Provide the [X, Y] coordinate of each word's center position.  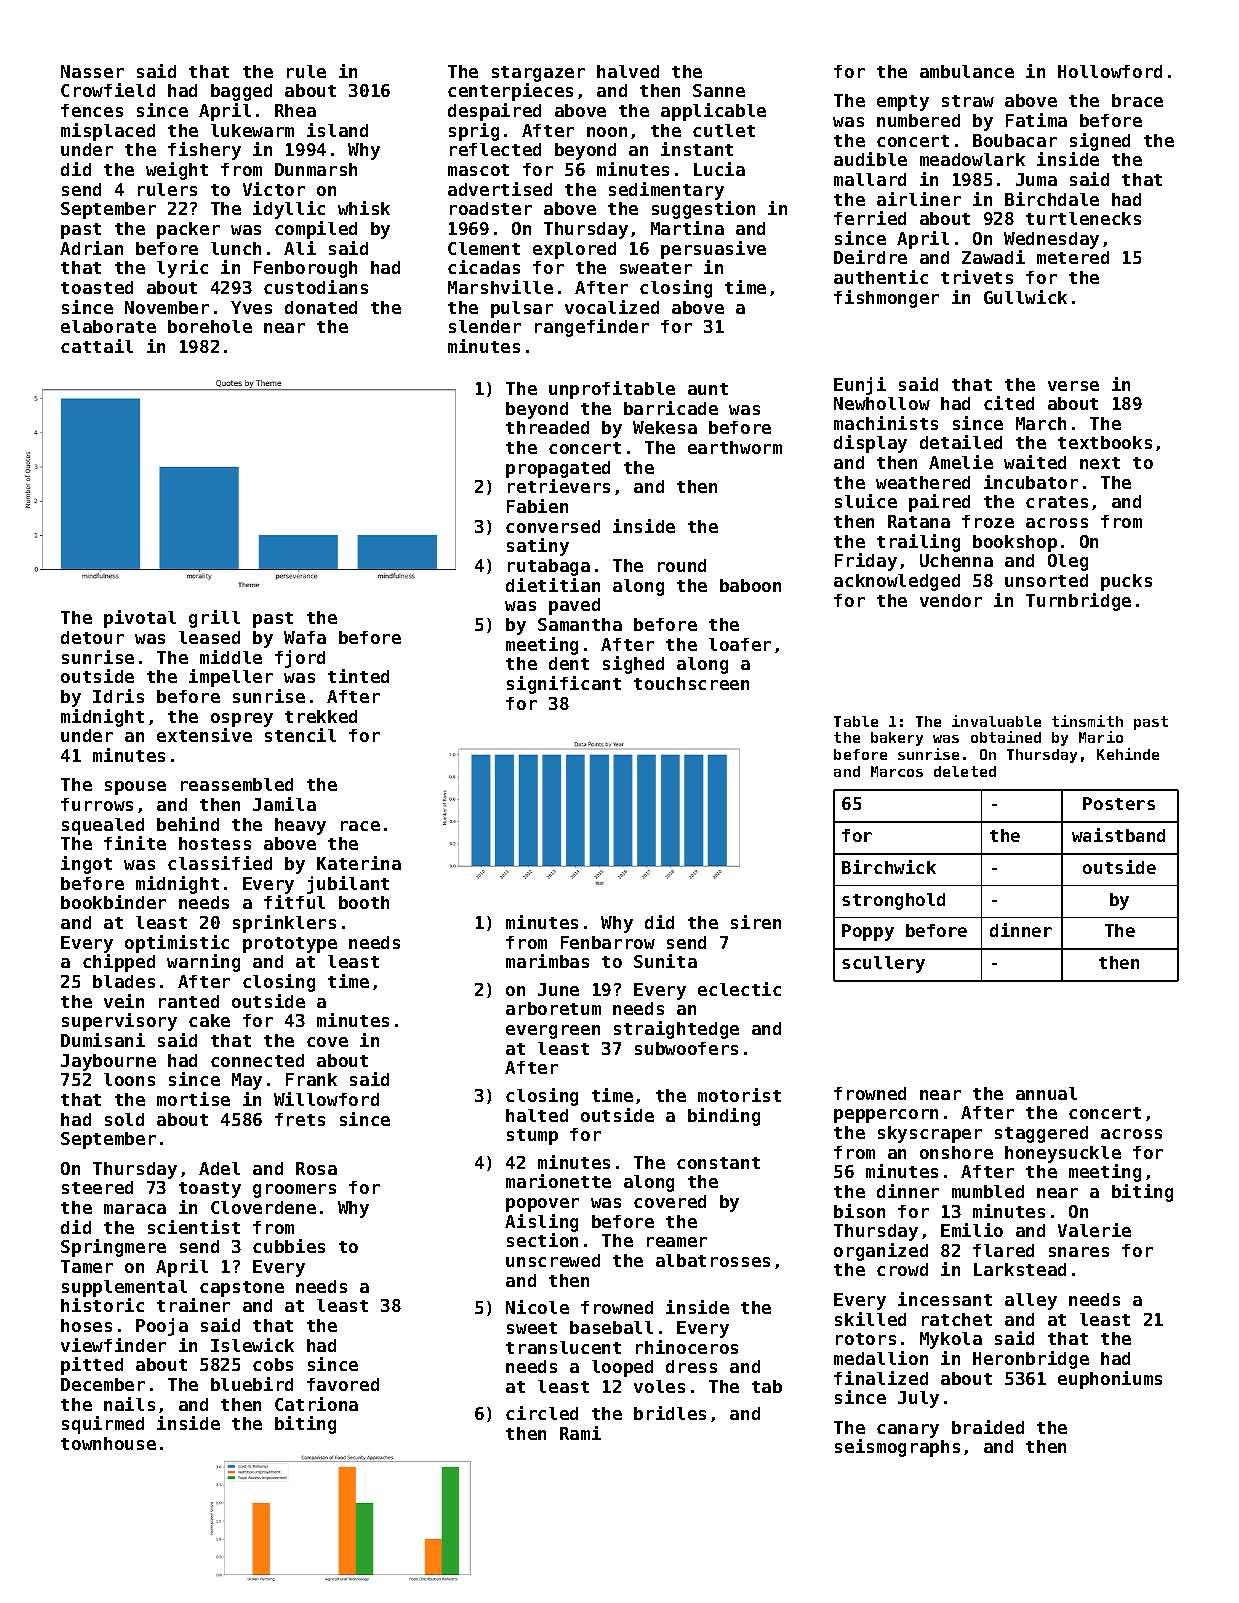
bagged [241, 92]
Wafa [305, 637]
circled [542, 1413]
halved [628, 71]
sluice [866, 501]
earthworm [735, 447]
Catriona [316, 1404]
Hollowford [1110, 71]
